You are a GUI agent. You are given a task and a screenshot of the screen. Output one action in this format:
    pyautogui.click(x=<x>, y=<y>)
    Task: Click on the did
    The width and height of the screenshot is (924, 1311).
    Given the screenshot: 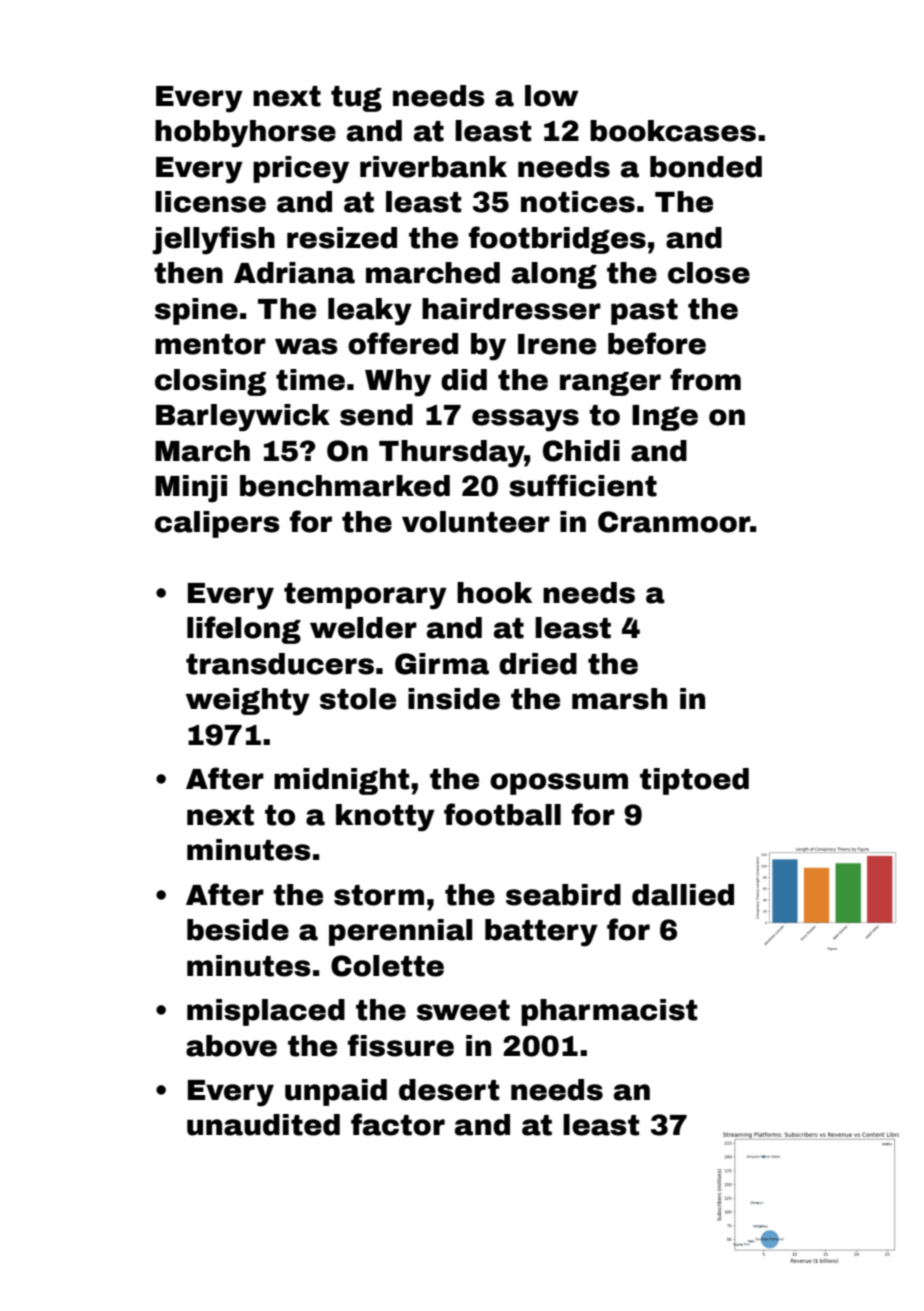 What is the action you would take?
    pyautogui.click(x=464, y=380)
